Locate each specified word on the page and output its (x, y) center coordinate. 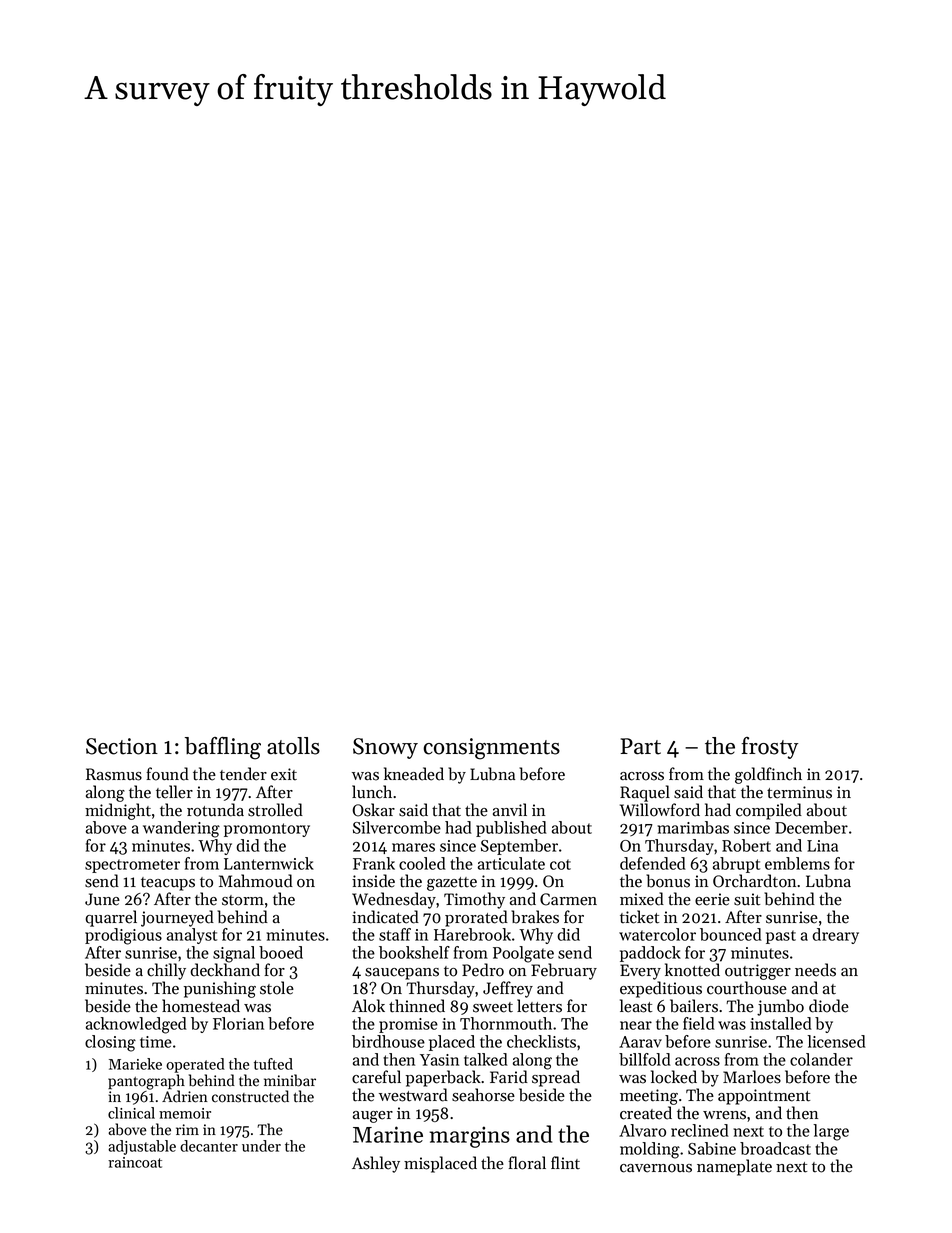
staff (395, 934)
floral (527, 1163)
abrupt (736, 865)
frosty (770, 748)
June (102, 899)
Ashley (376, 1164)
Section (122, 746)
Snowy (385, 748)
